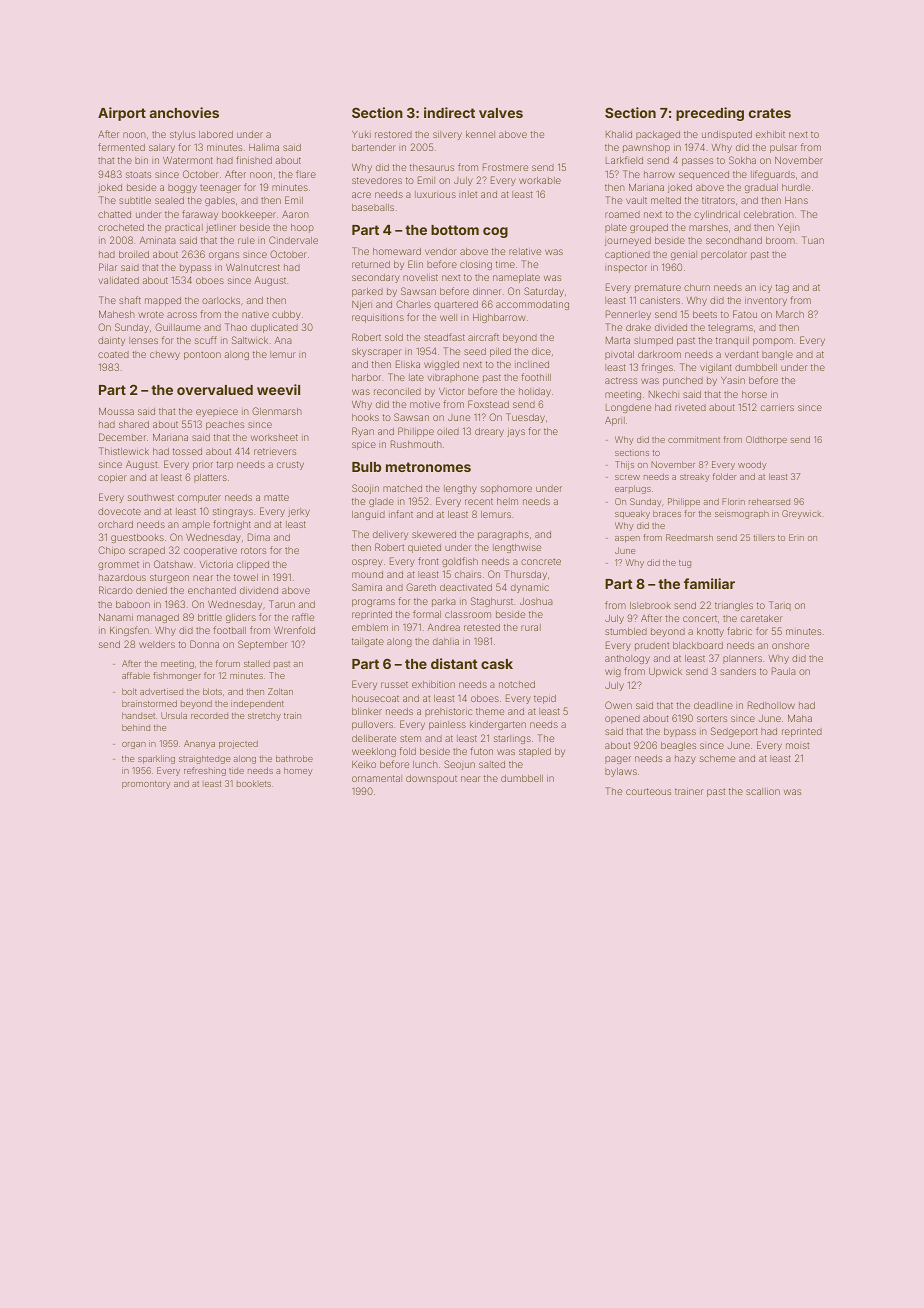  Describe the element at coordinates (777, 355) in the screenshot. I see `bangle` at that location.
